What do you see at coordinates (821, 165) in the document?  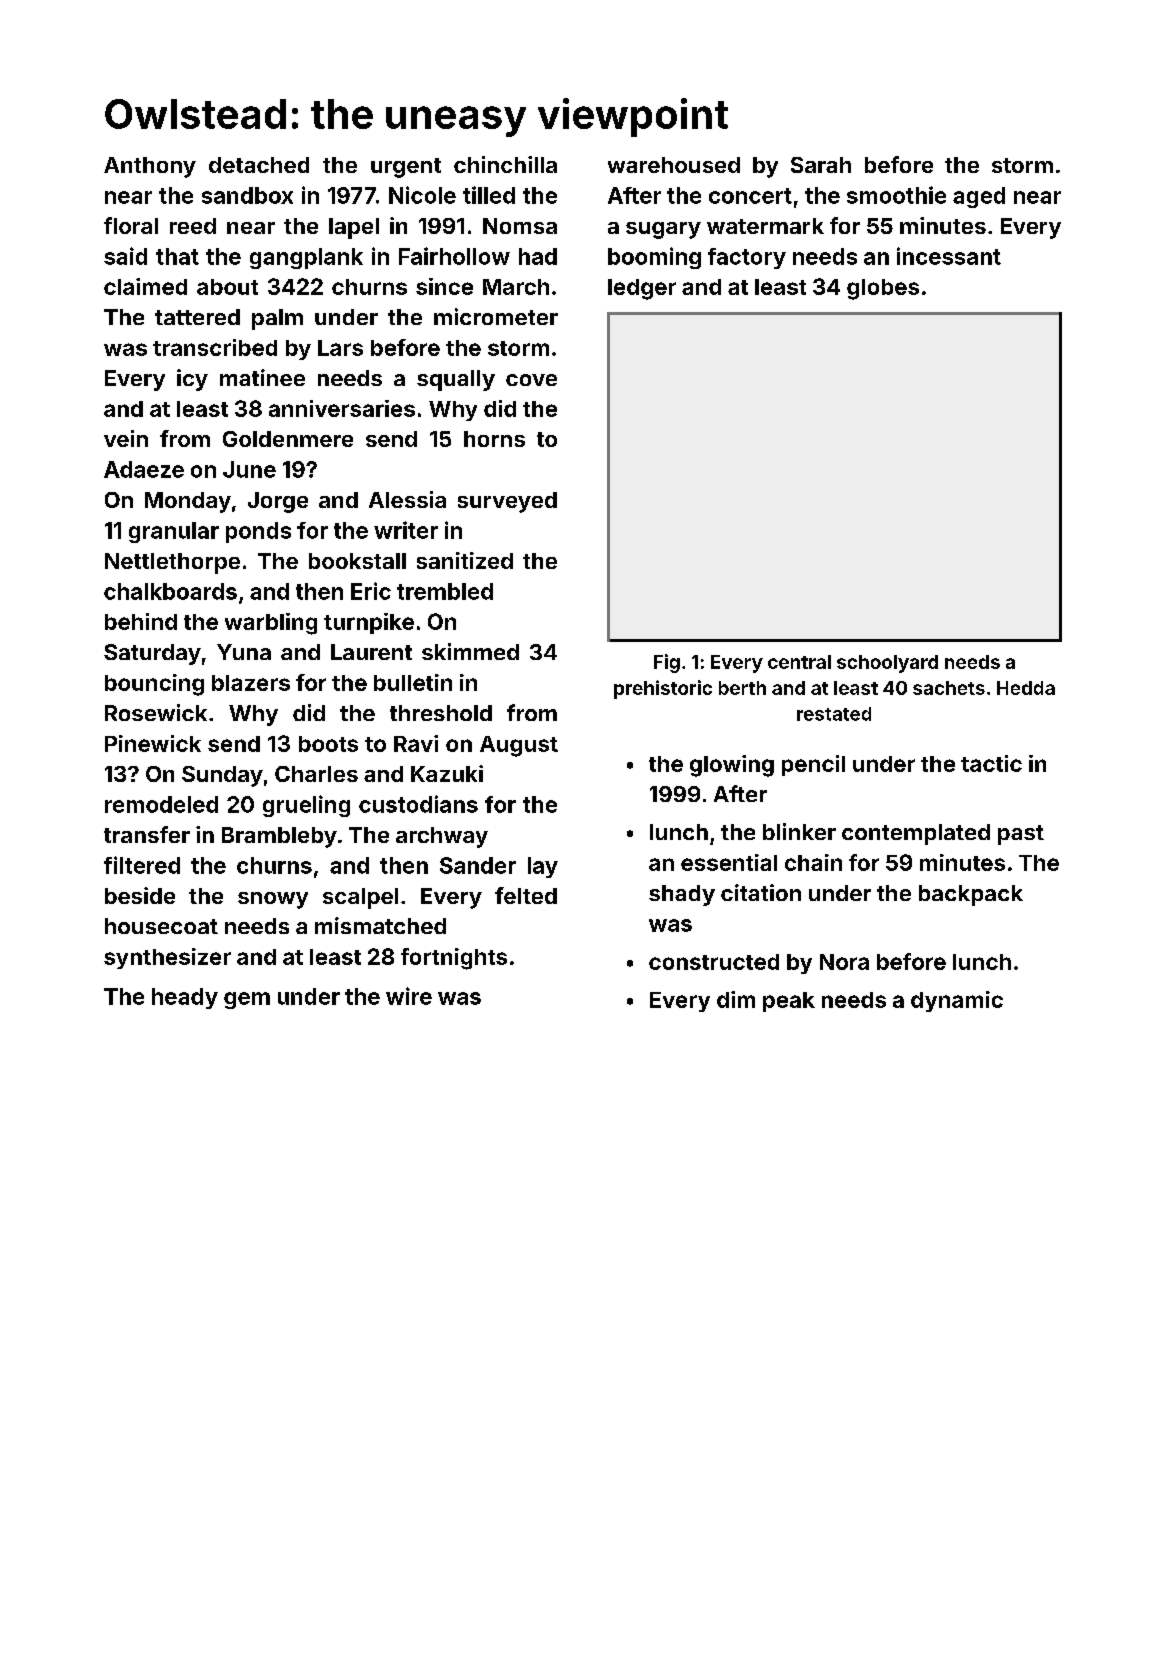 I see `Sarah` at bounding box center [821, 165].
